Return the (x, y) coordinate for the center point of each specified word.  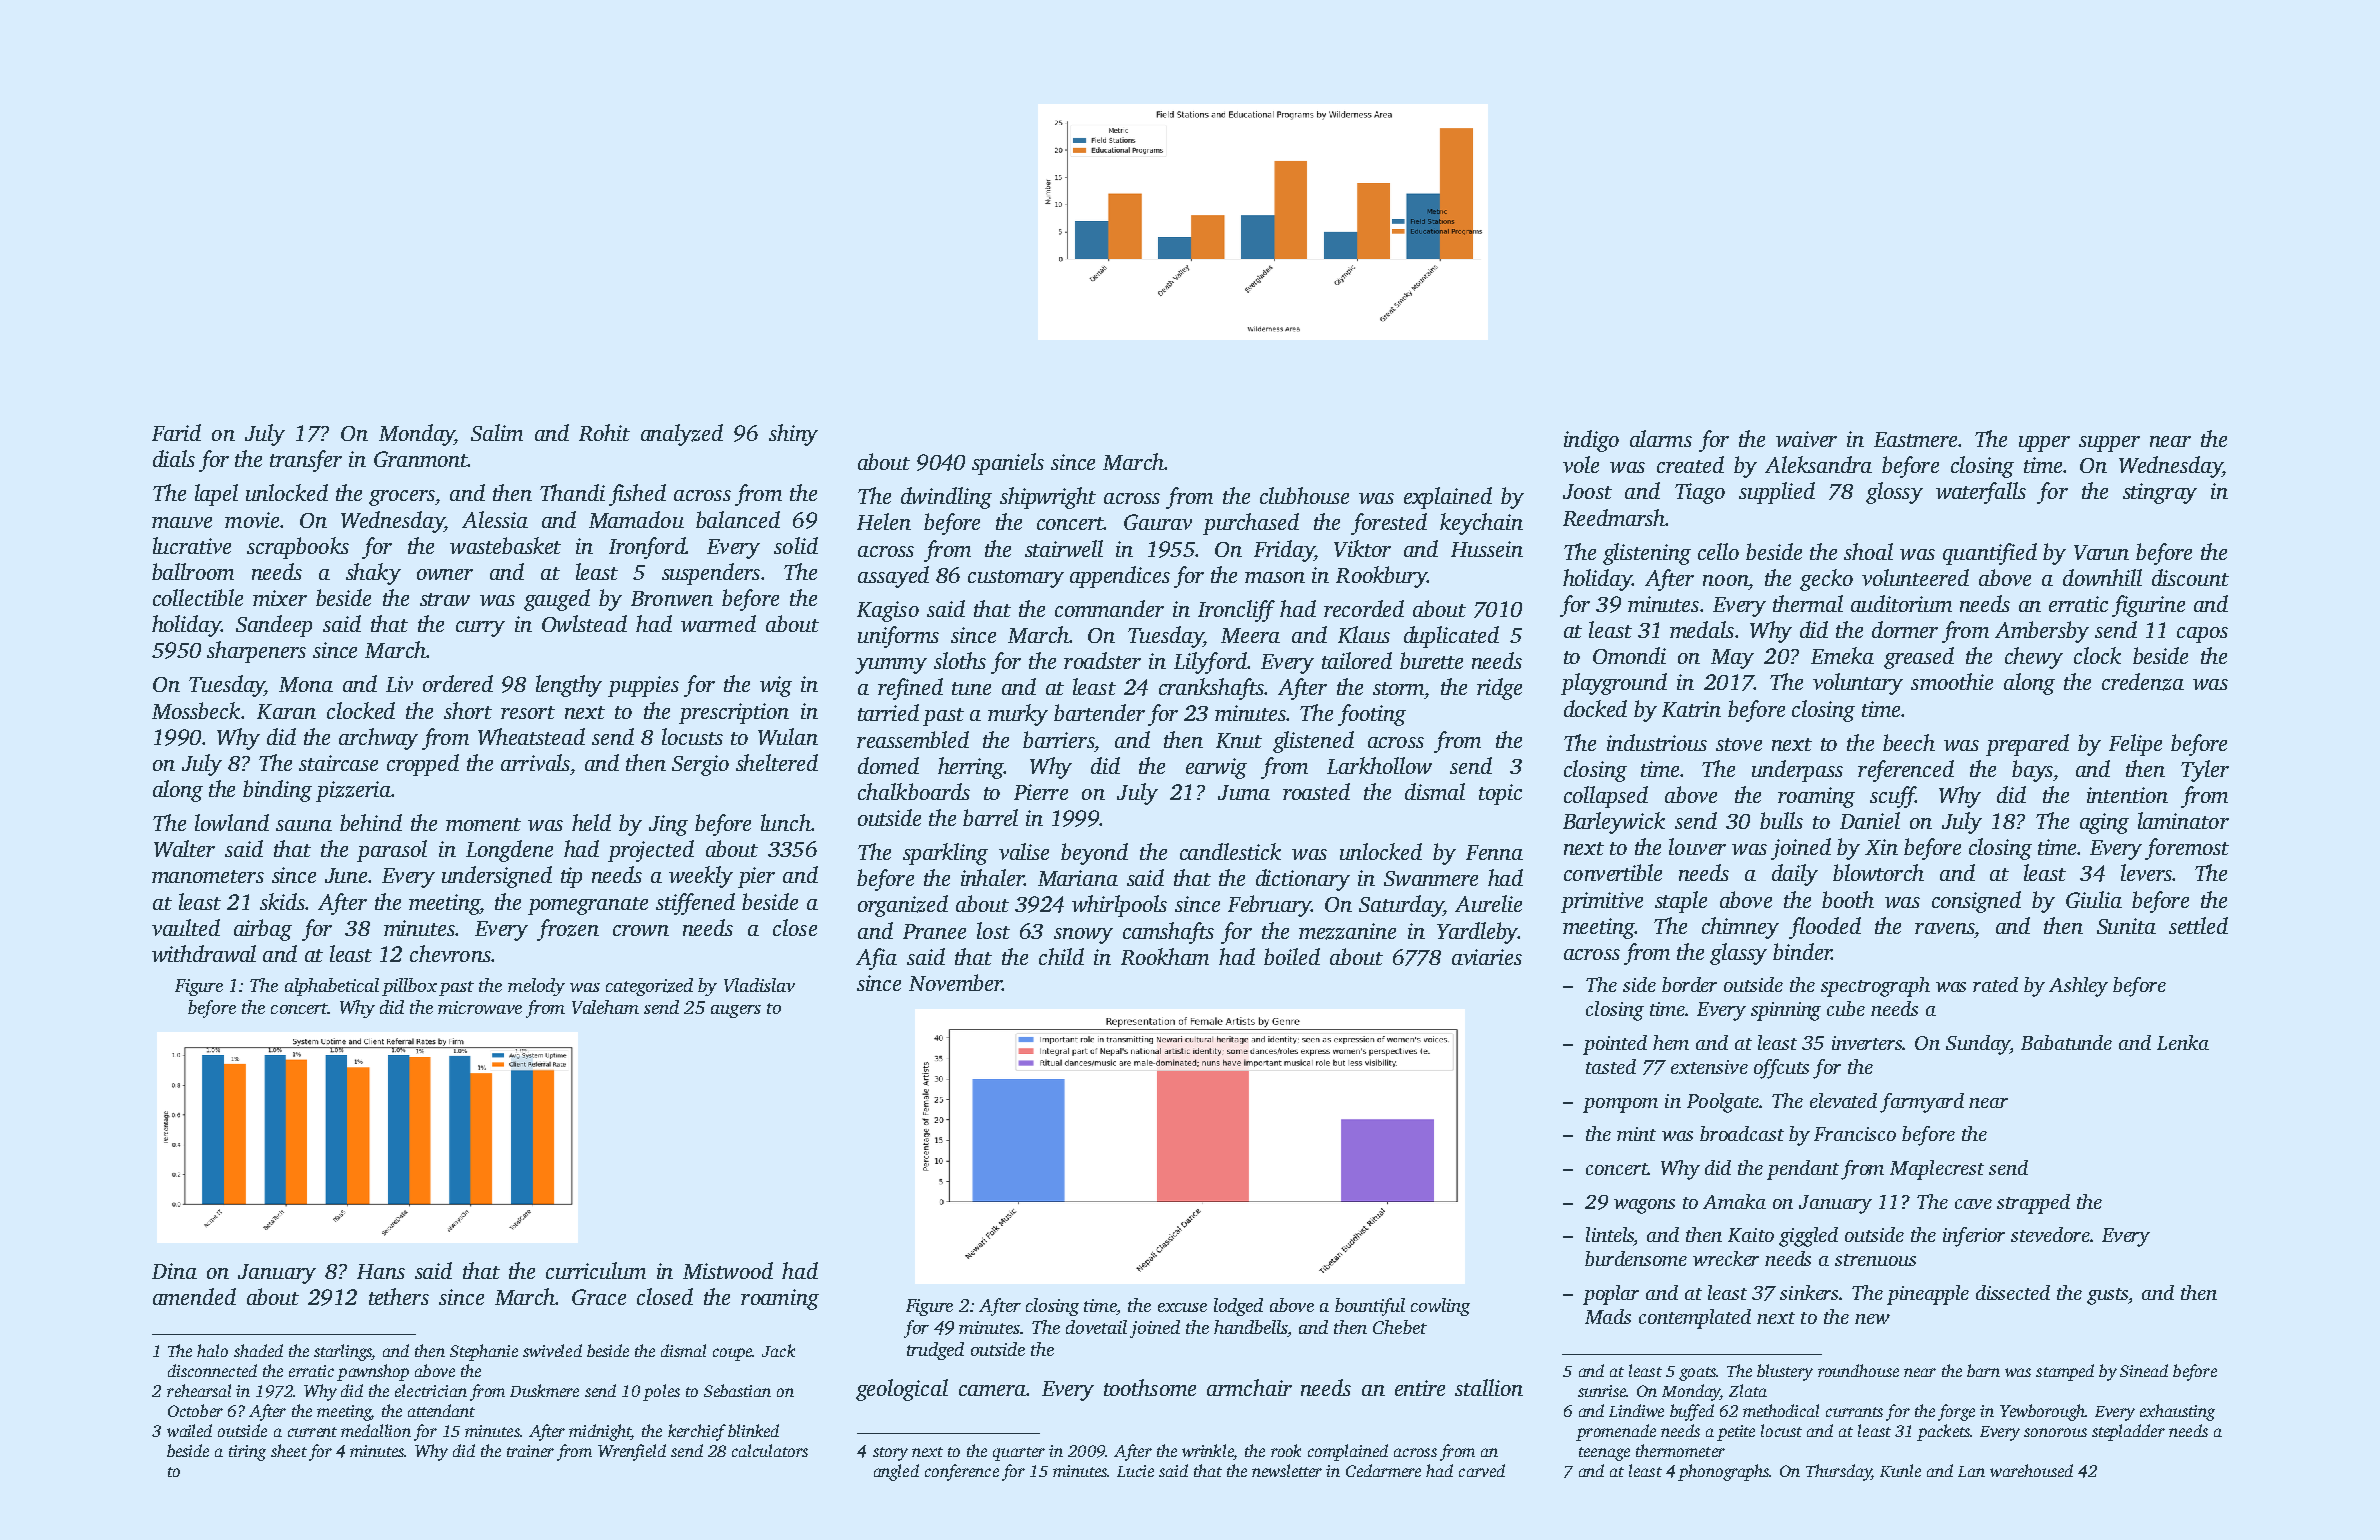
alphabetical (332, 987)
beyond (1094, 854)
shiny (793, 435)
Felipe (2135, 745)
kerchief (697, 1432)
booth (1848, 899)
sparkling (945, 854)
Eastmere (1915, 439)
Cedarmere (1383, 1470)
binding (277, 791)
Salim (497, 432)
